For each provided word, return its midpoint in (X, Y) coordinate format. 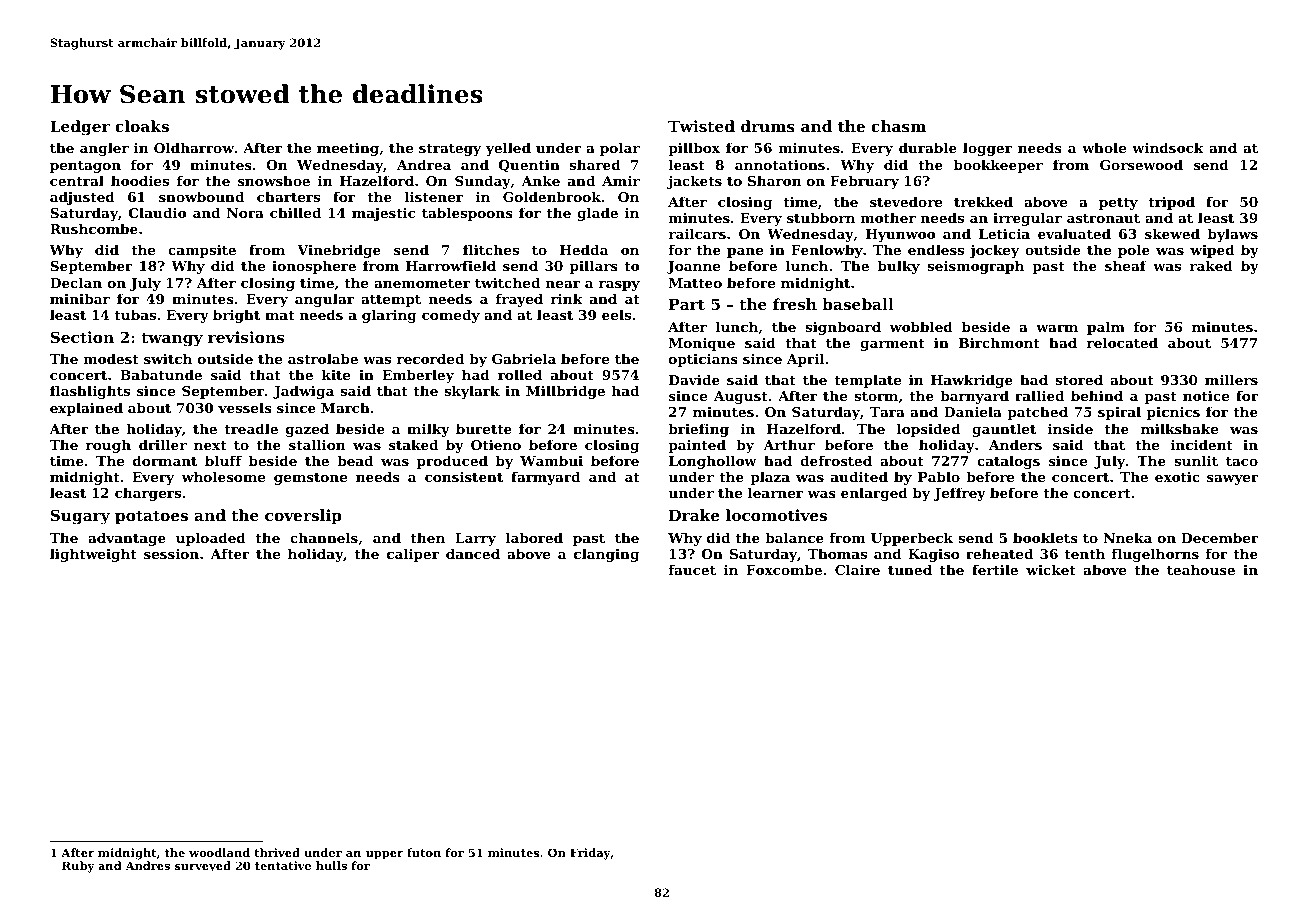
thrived (277, 852)
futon (424, 852)
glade (597, 214)
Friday (590, 854)
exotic (1177, 476)
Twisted (701, 126)
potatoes (151, 517)
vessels (245, 407)
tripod (1172, 203)
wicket (1051, 569)
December (1220, 537)
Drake (694, 515)
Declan (76, 282)
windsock (1168, 147)
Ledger (80, 128)
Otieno (496, 444)
